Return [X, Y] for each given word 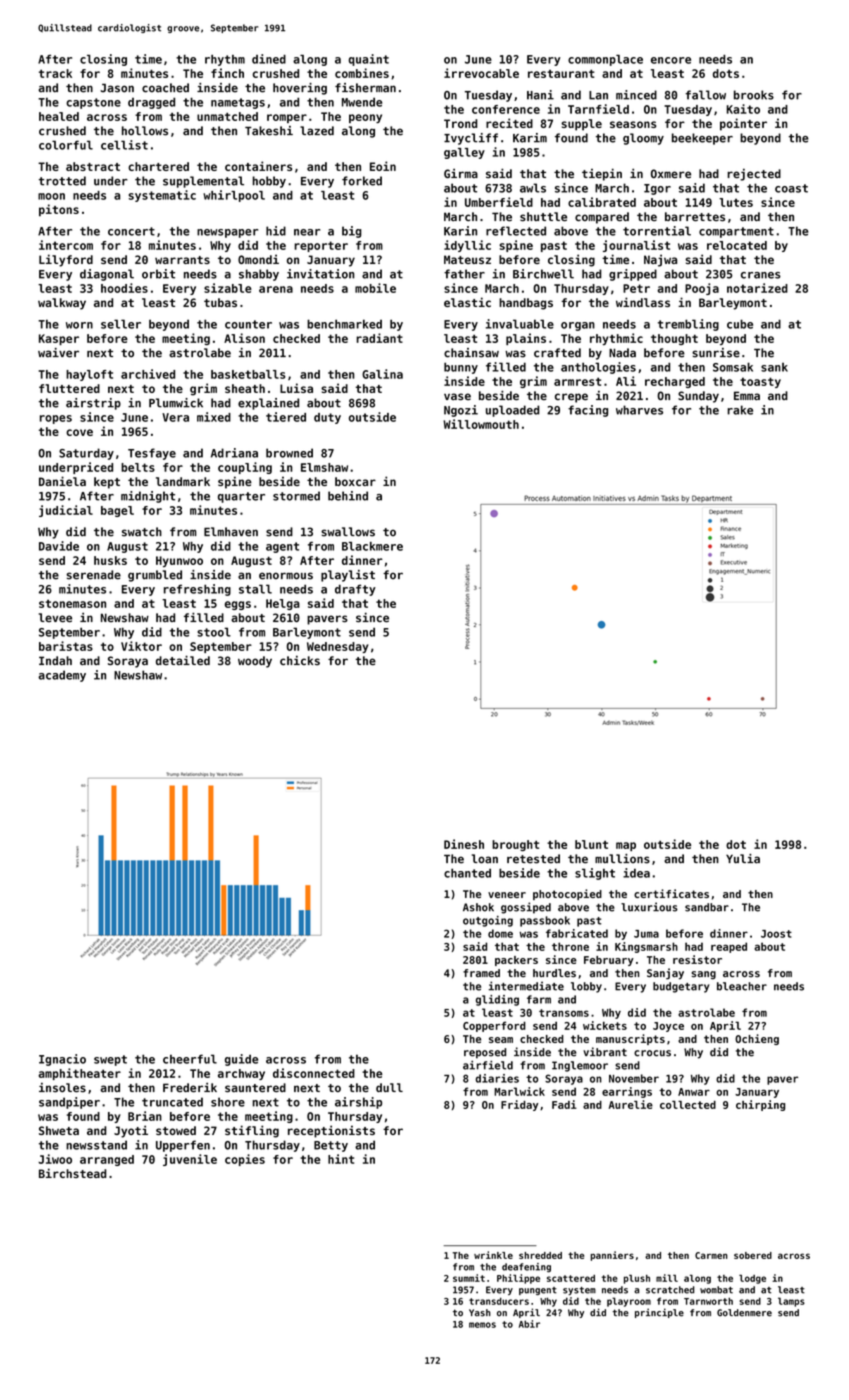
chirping [760, 1105]
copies [245, 1160]
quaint [369, 60]
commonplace [605, 60]
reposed [485, 1053]
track [55, 73]
